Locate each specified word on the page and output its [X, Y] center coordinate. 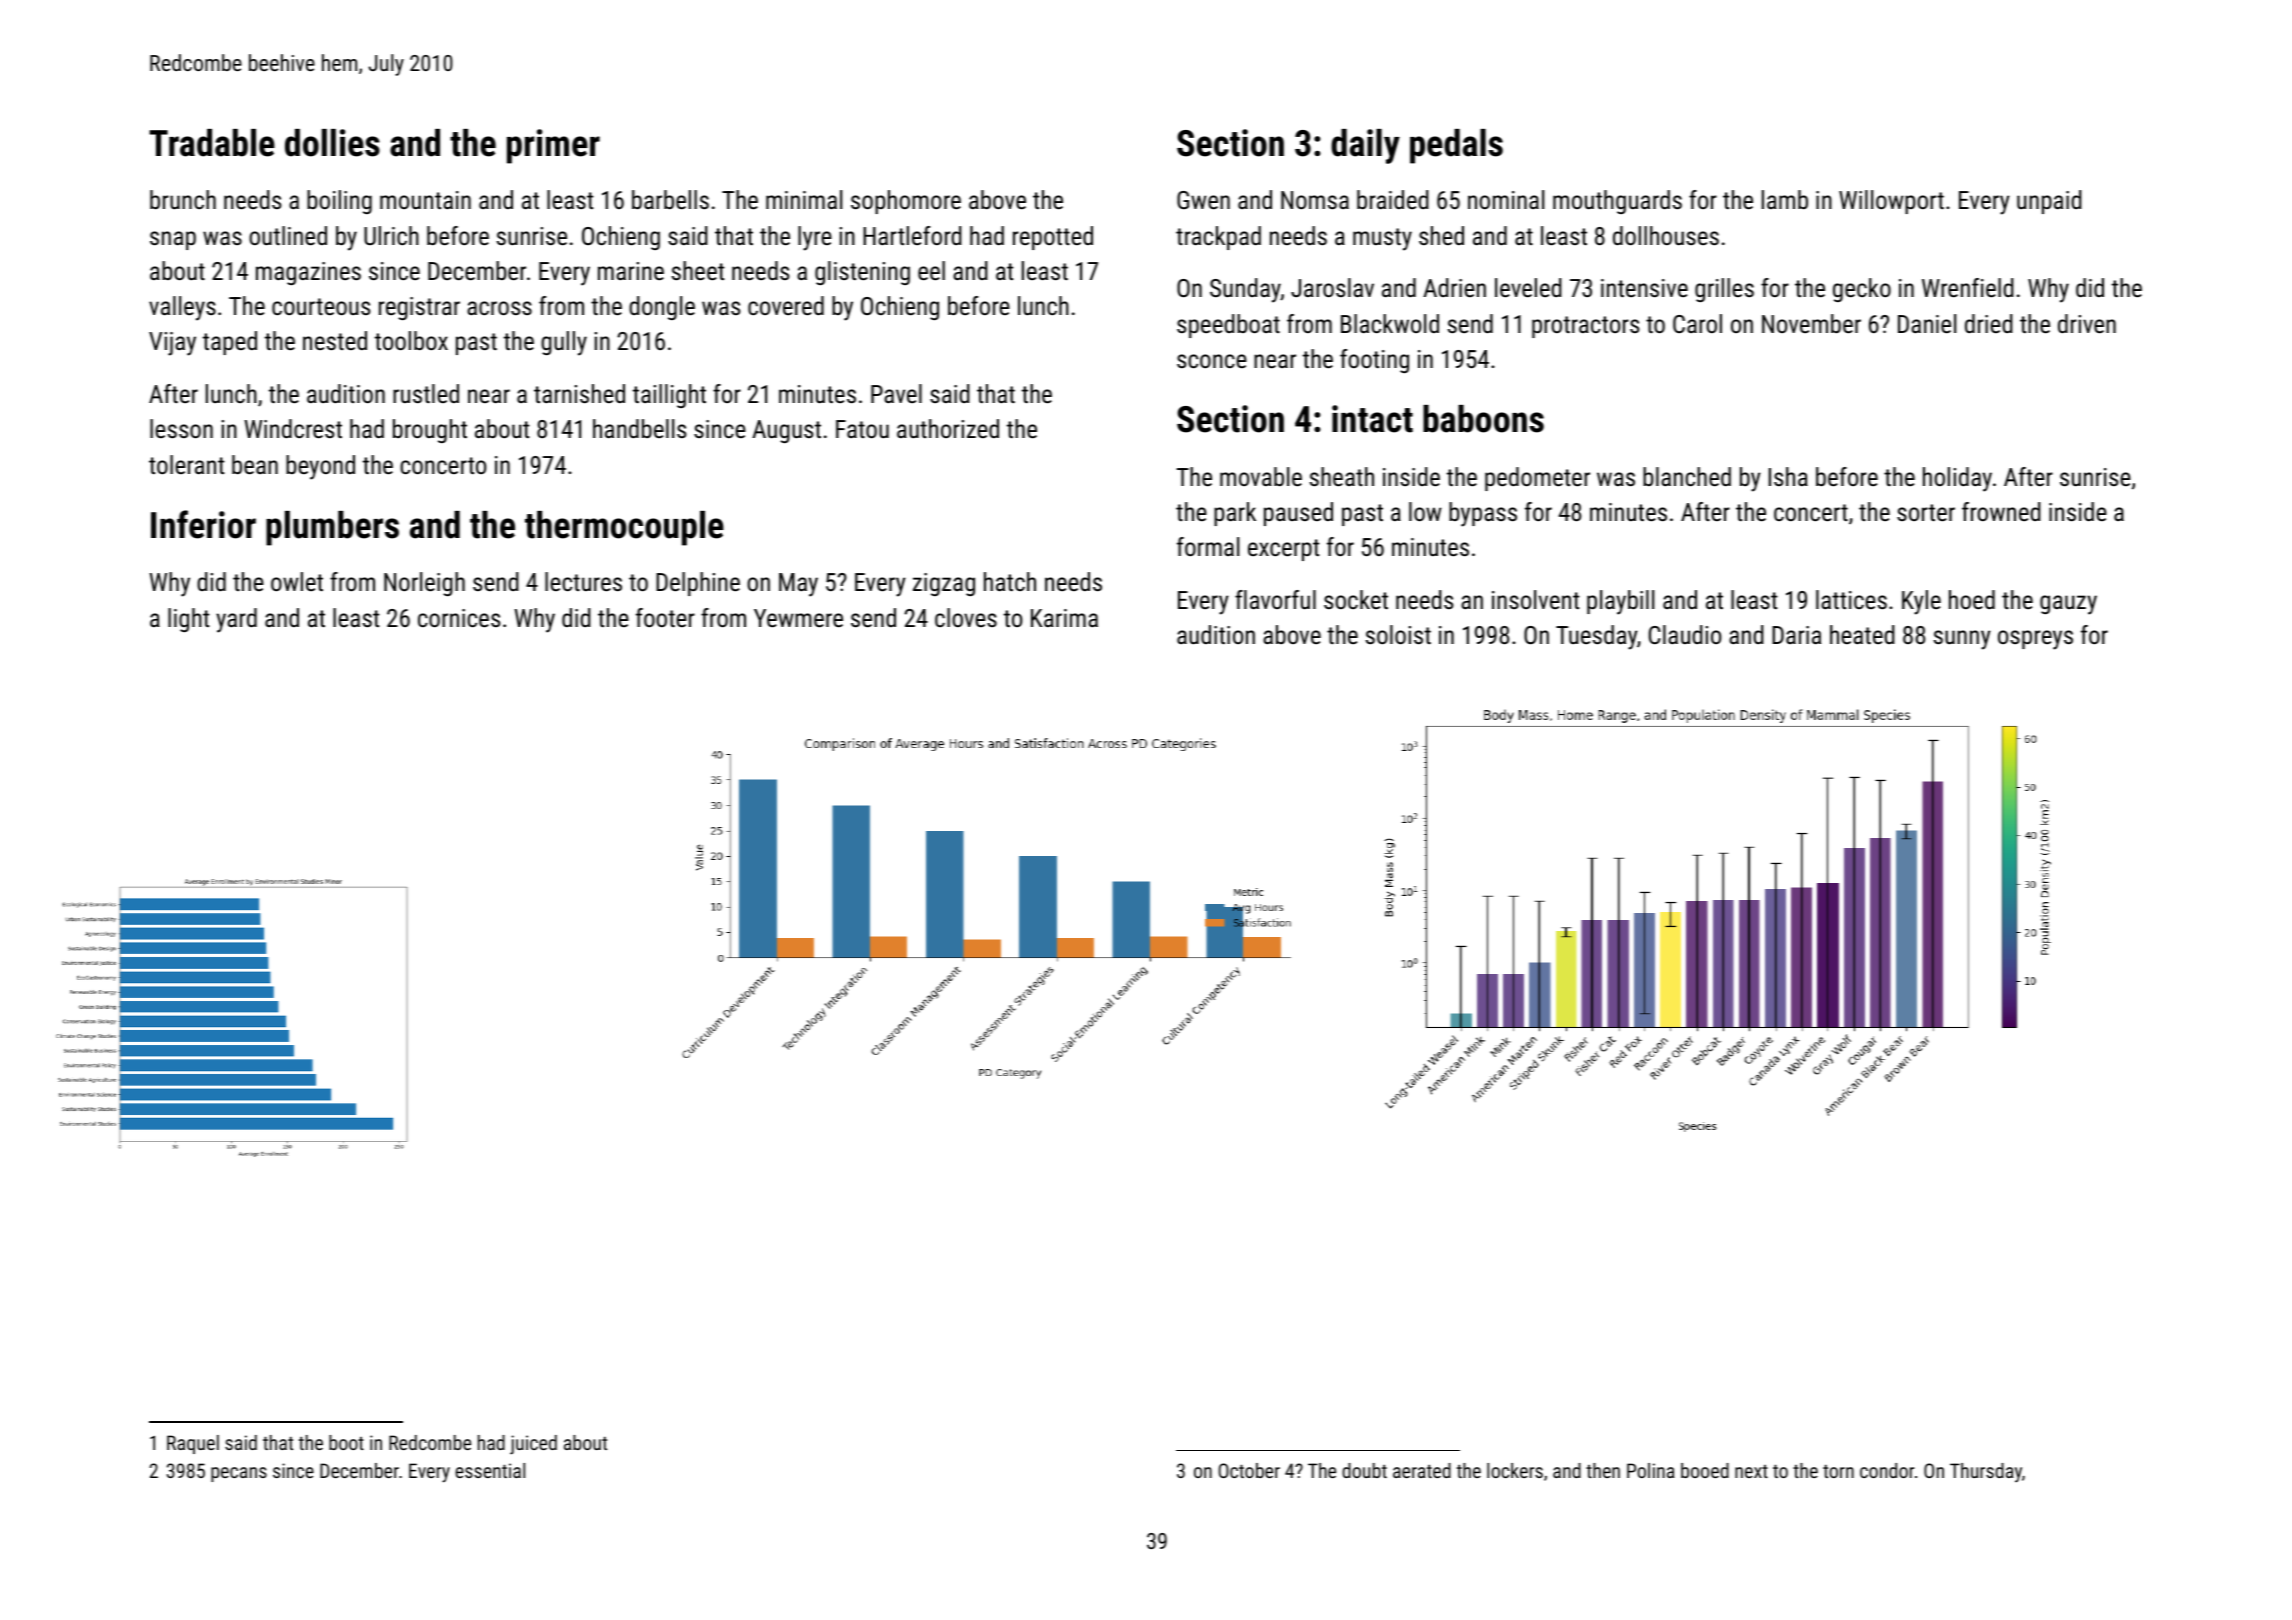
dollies [332, 143]
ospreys [2035, 640]
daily [1365, 146]
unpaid [2049, 202]
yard [236, 620]
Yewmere [798, 618]
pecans [239, 1474]
